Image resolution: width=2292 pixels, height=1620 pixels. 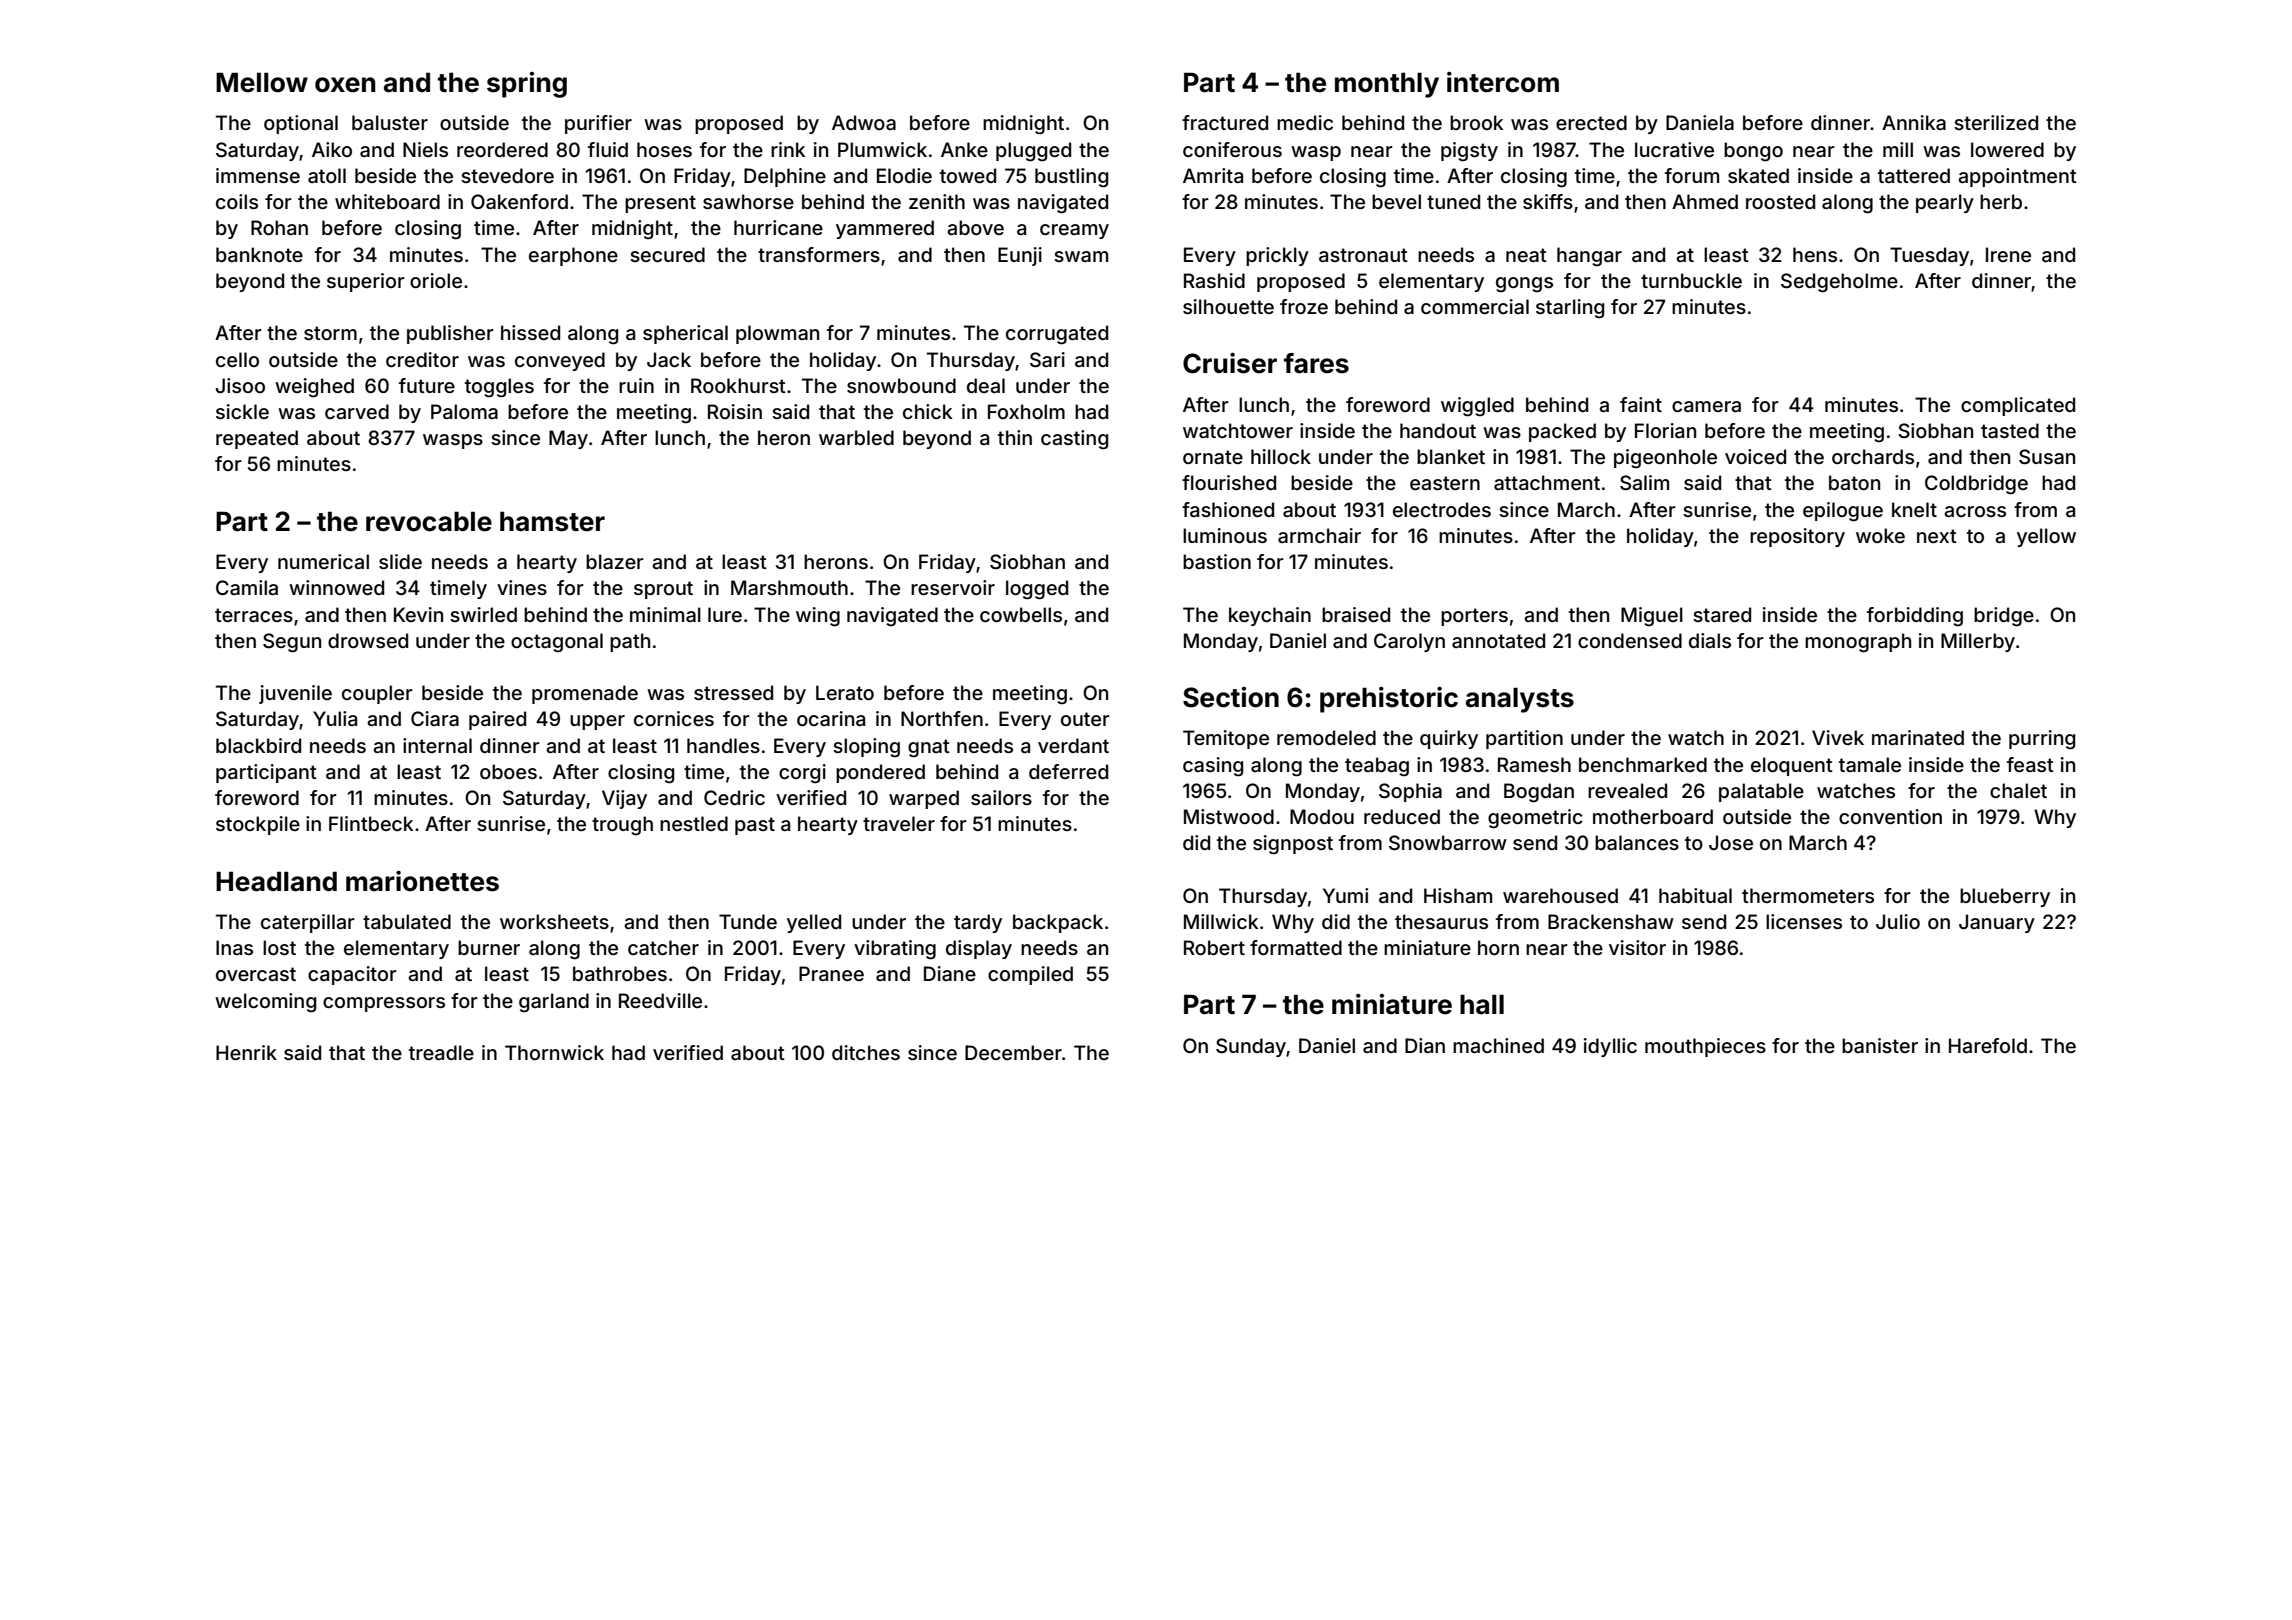 I want to click on yellow, so click(x=2046, y=537).
